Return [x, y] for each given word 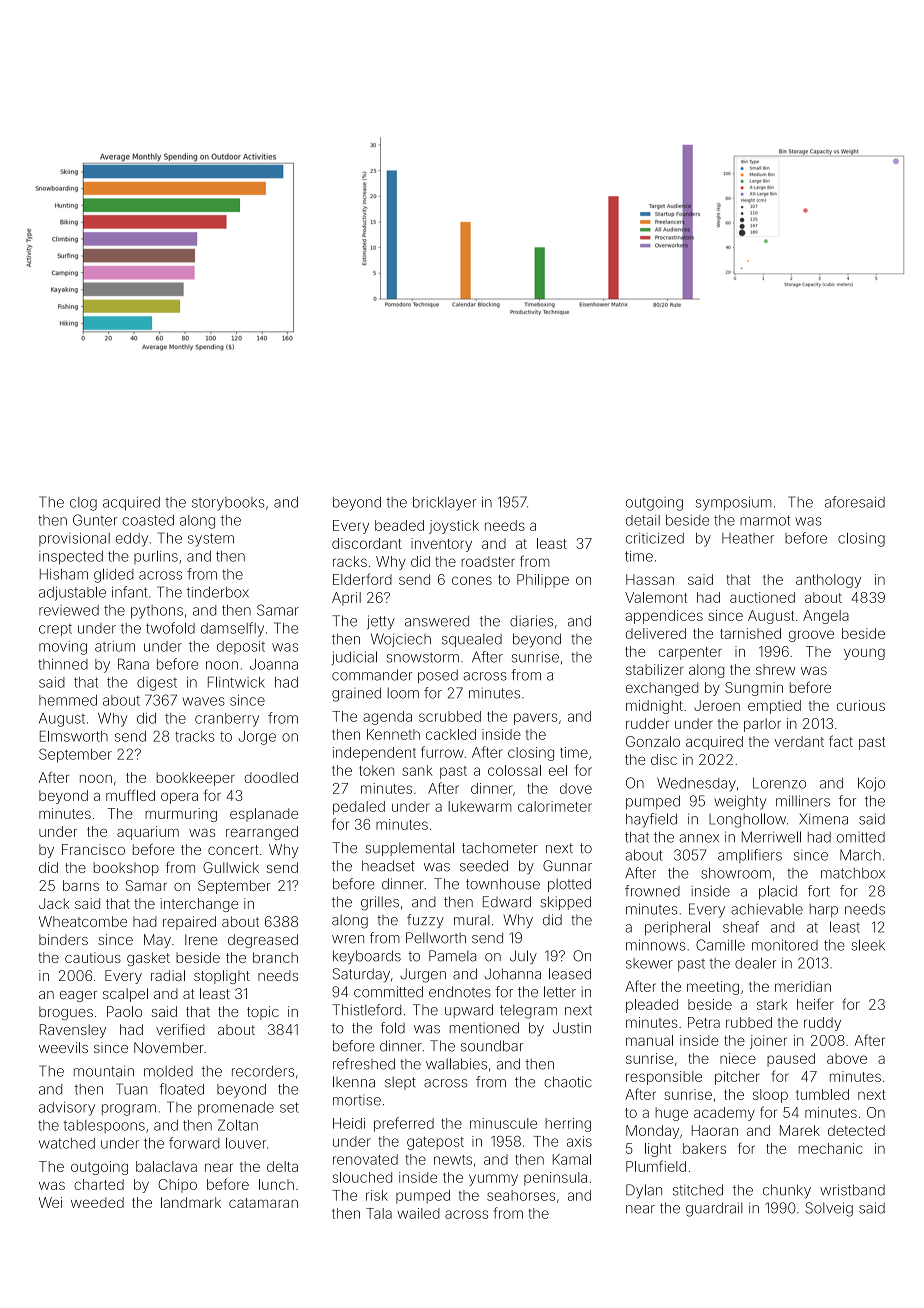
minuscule [503, 1123]
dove [576, 788]
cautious [93, 957]
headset [388, 866]
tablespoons [104, 1126]
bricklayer [444, 504]
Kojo [871, 784]
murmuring [181, 815]
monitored [785, 945]
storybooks [228, 504]
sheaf [741, 927]
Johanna [512, 974]
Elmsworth [74, 736]
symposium [733, 504]
